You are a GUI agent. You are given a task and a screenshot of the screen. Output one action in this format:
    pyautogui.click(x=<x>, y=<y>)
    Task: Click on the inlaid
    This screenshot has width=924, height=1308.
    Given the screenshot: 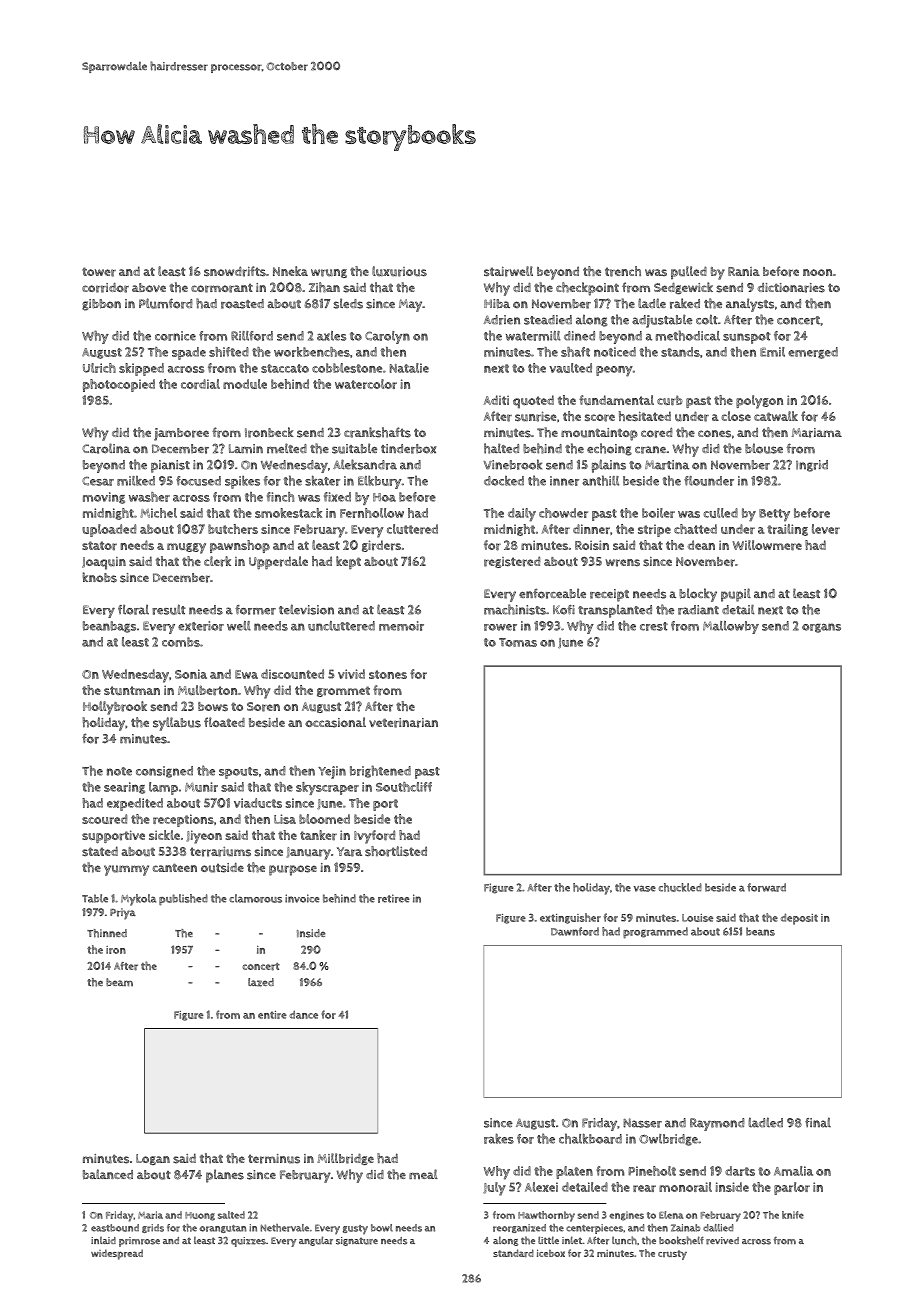 What is the action you would take?
    pyautogui.click(x=103, y=1240)
